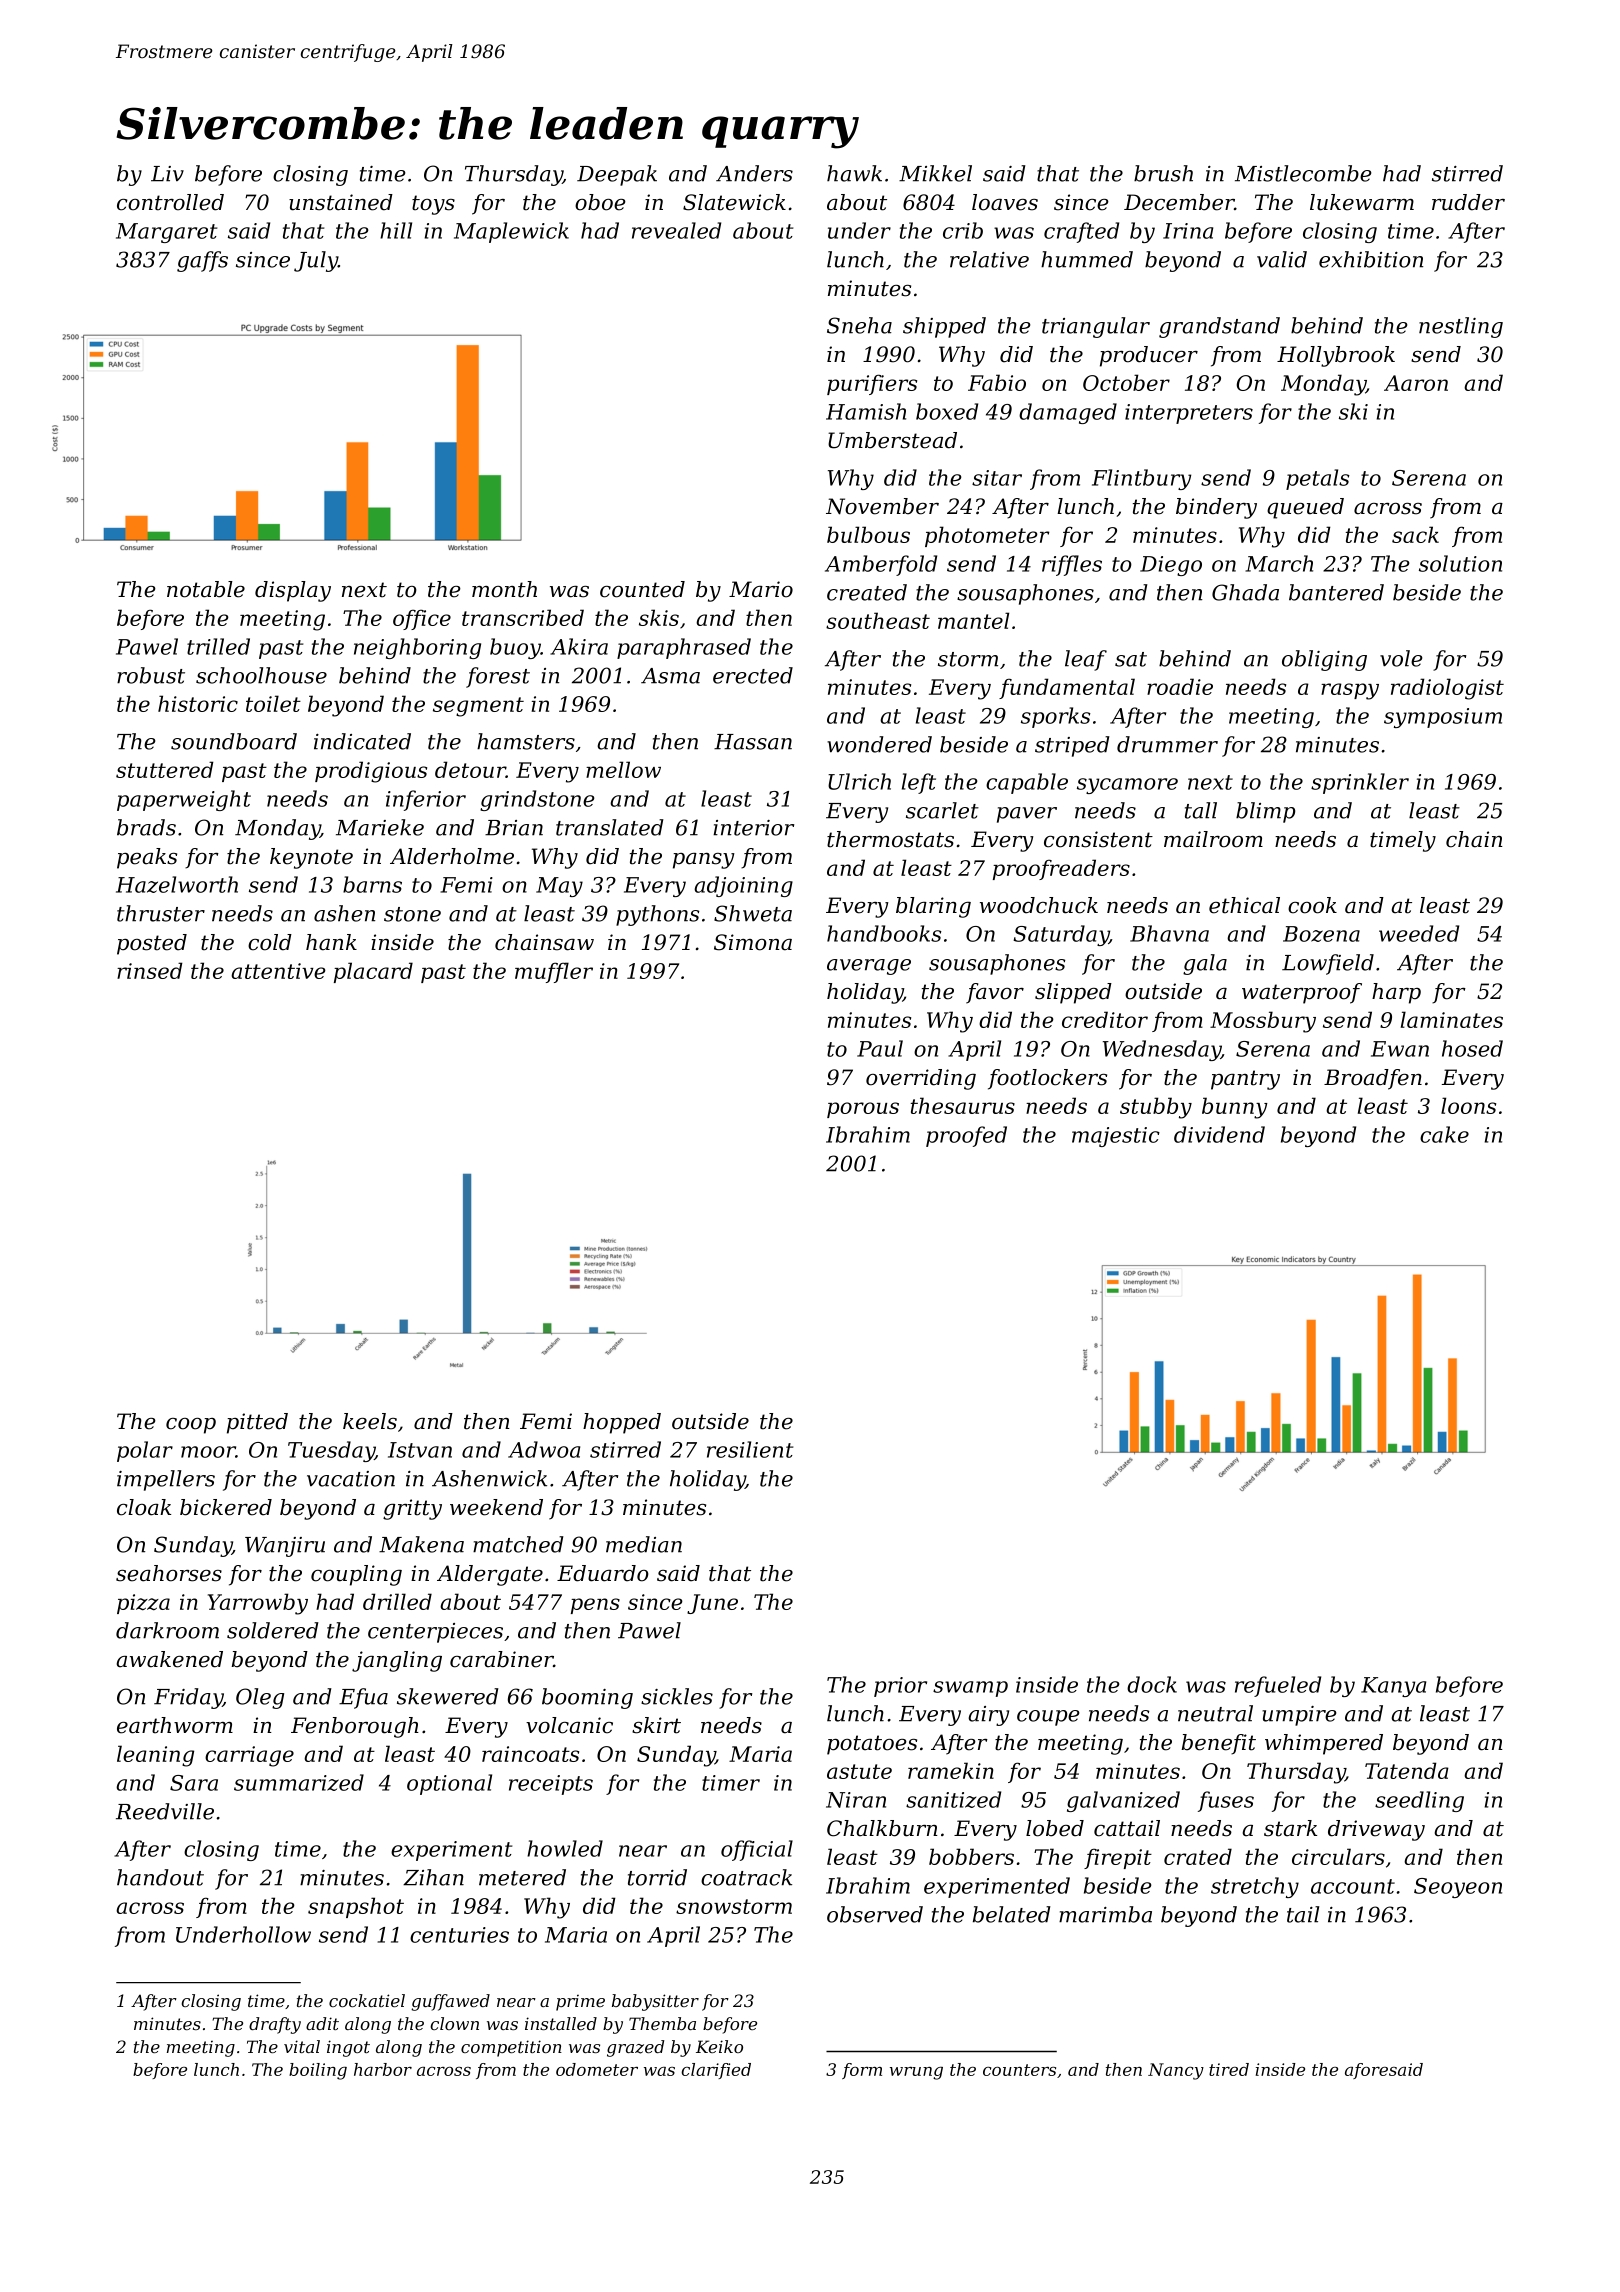 Image resolution: width=1620 pixels, height=2292 pixels. What do you see at coordinates (167, 174) in the screenshot?
I see `Liv` at bounding box center [167, 174].
